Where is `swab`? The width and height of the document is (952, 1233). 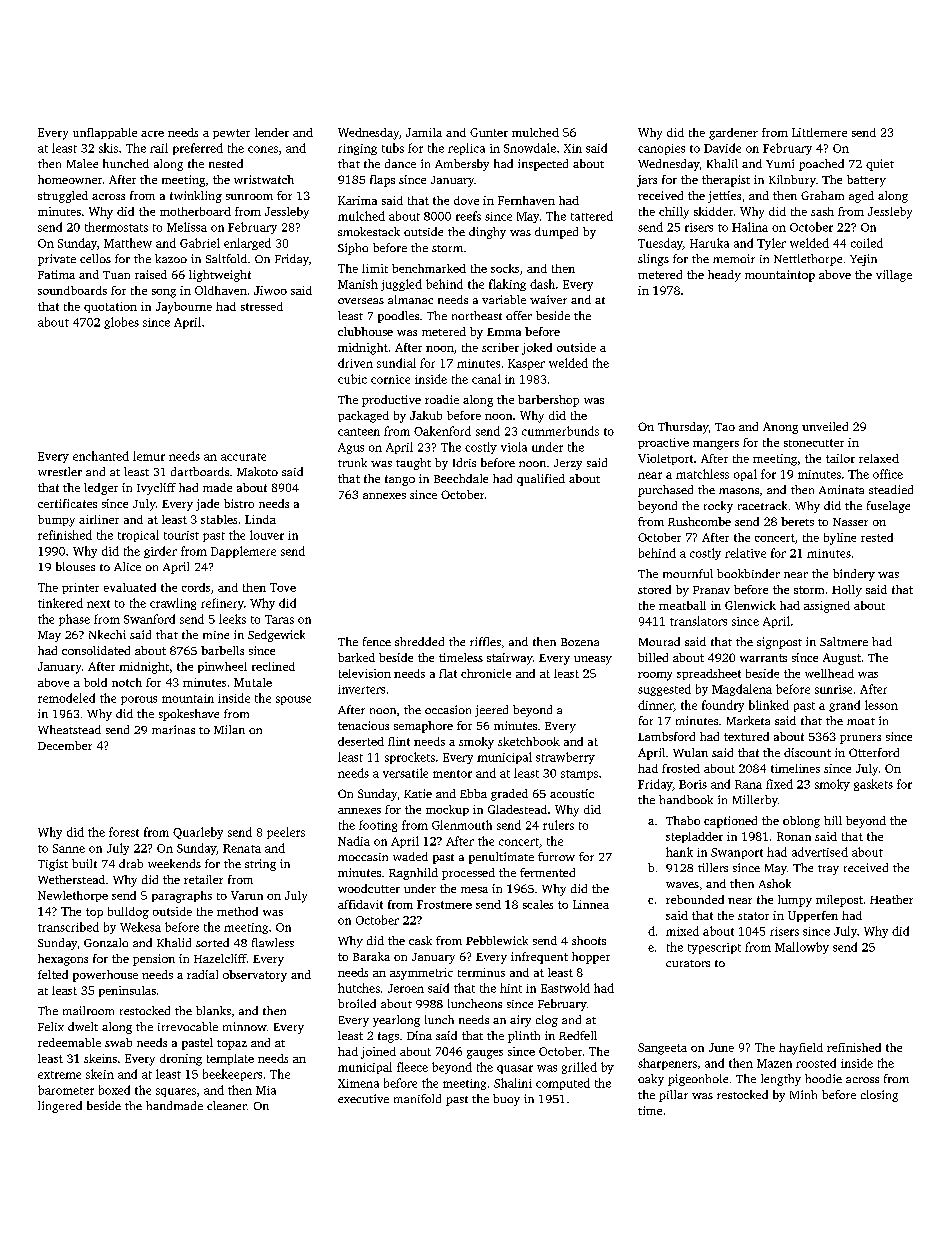
swab is located at coordinates (118, 1042).
